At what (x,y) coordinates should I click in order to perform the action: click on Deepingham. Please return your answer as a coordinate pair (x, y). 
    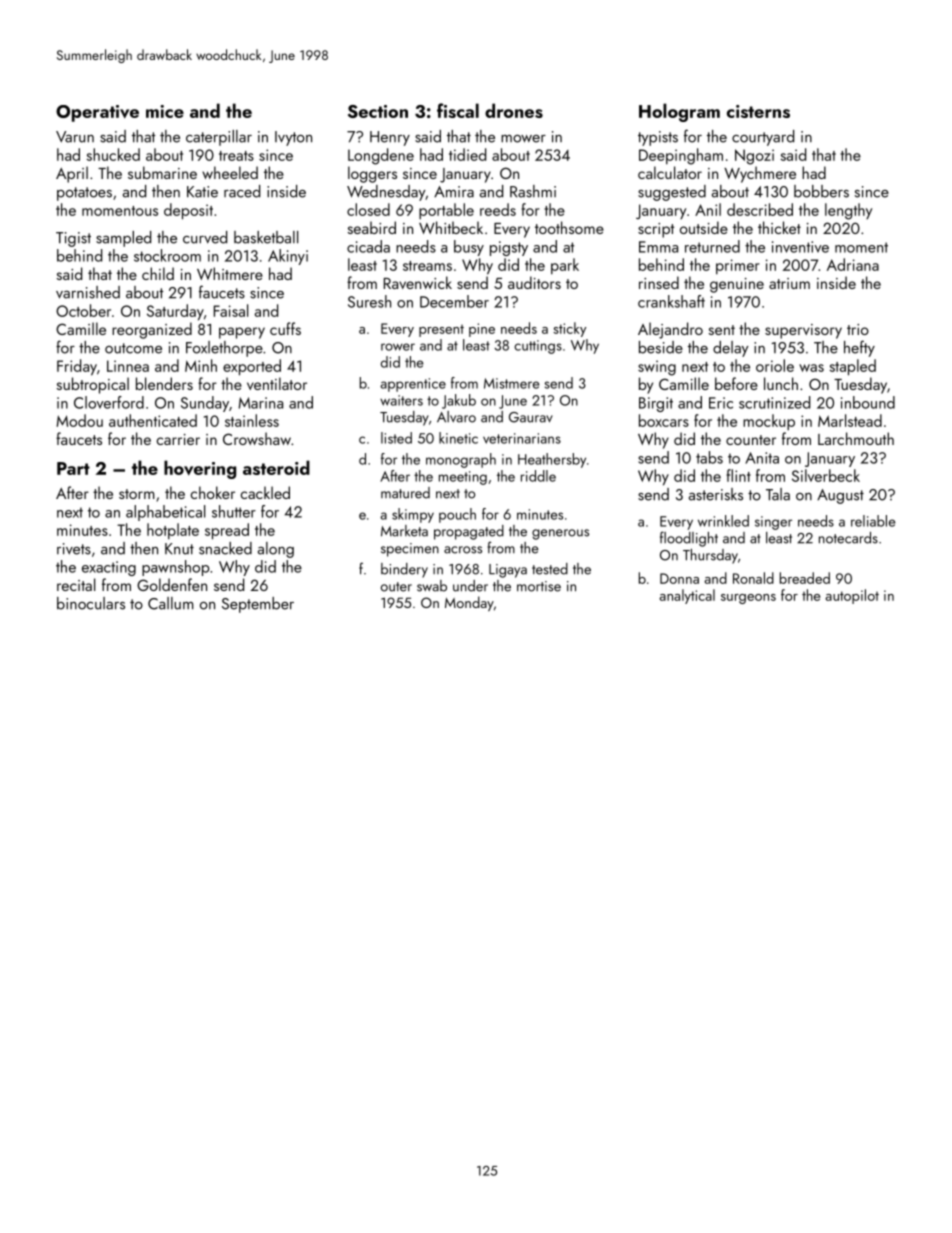
    Looking at the image, I should click on (681, 156).
